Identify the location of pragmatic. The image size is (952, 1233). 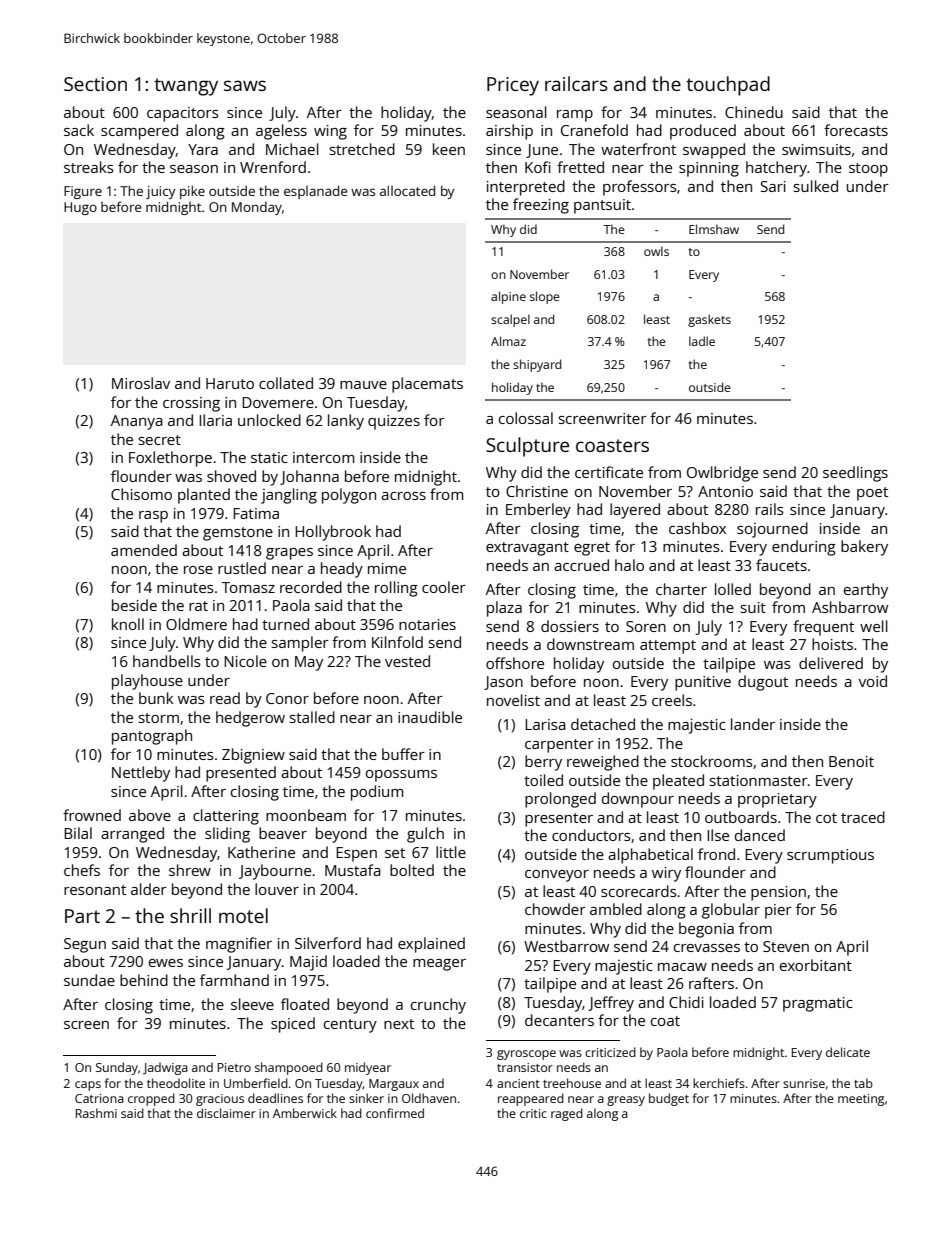
(818, 1004).
